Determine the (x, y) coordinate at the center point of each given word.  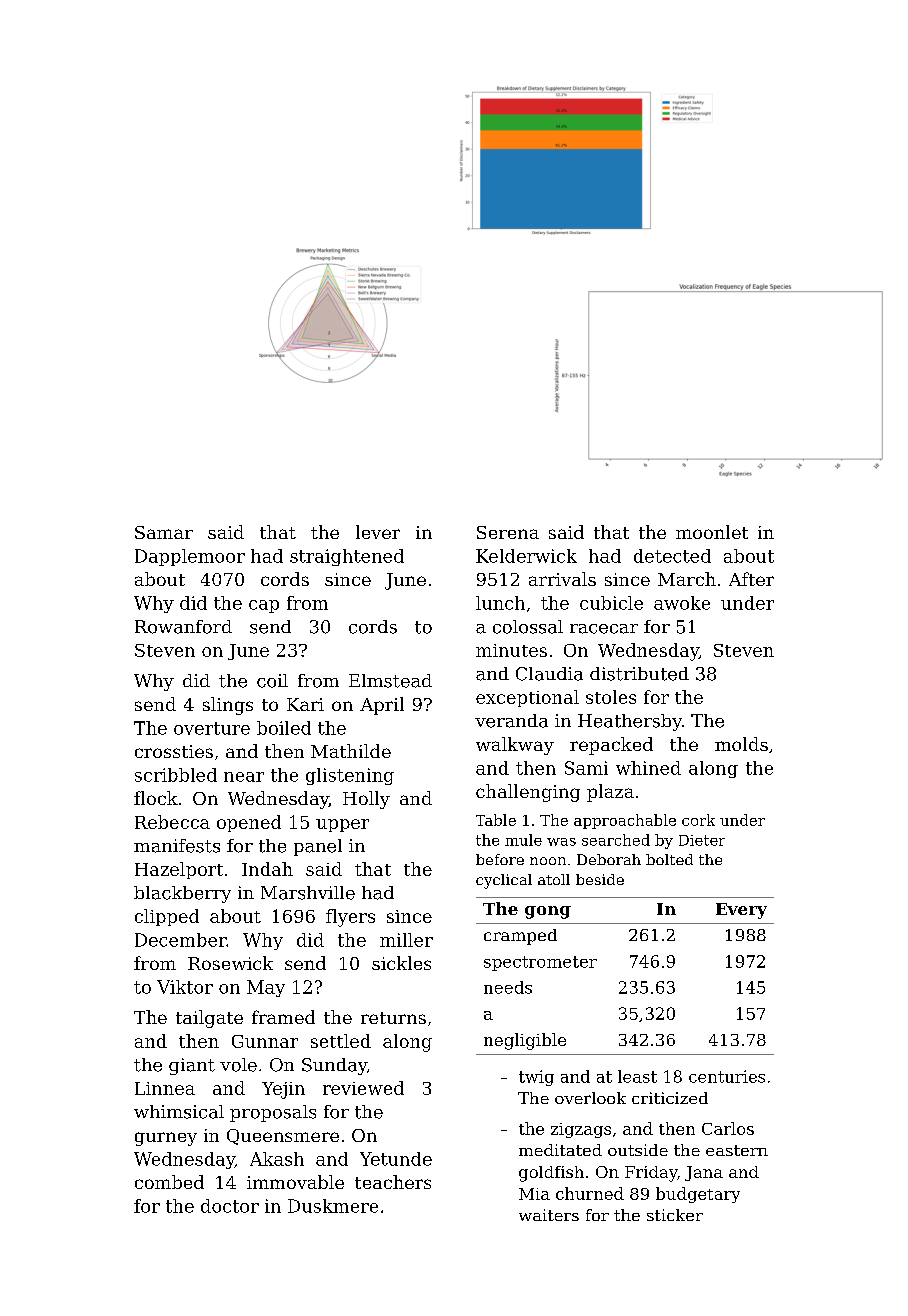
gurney (166, 1139)
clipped (167, 917)
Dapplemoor (190, 557)
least (637, 1076)
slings (228, 706)
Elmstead (390, 681)
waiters (549, 1215)
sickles (401, 963)
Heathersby (630, 722)
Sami (586, 768)
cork (698, 820)
